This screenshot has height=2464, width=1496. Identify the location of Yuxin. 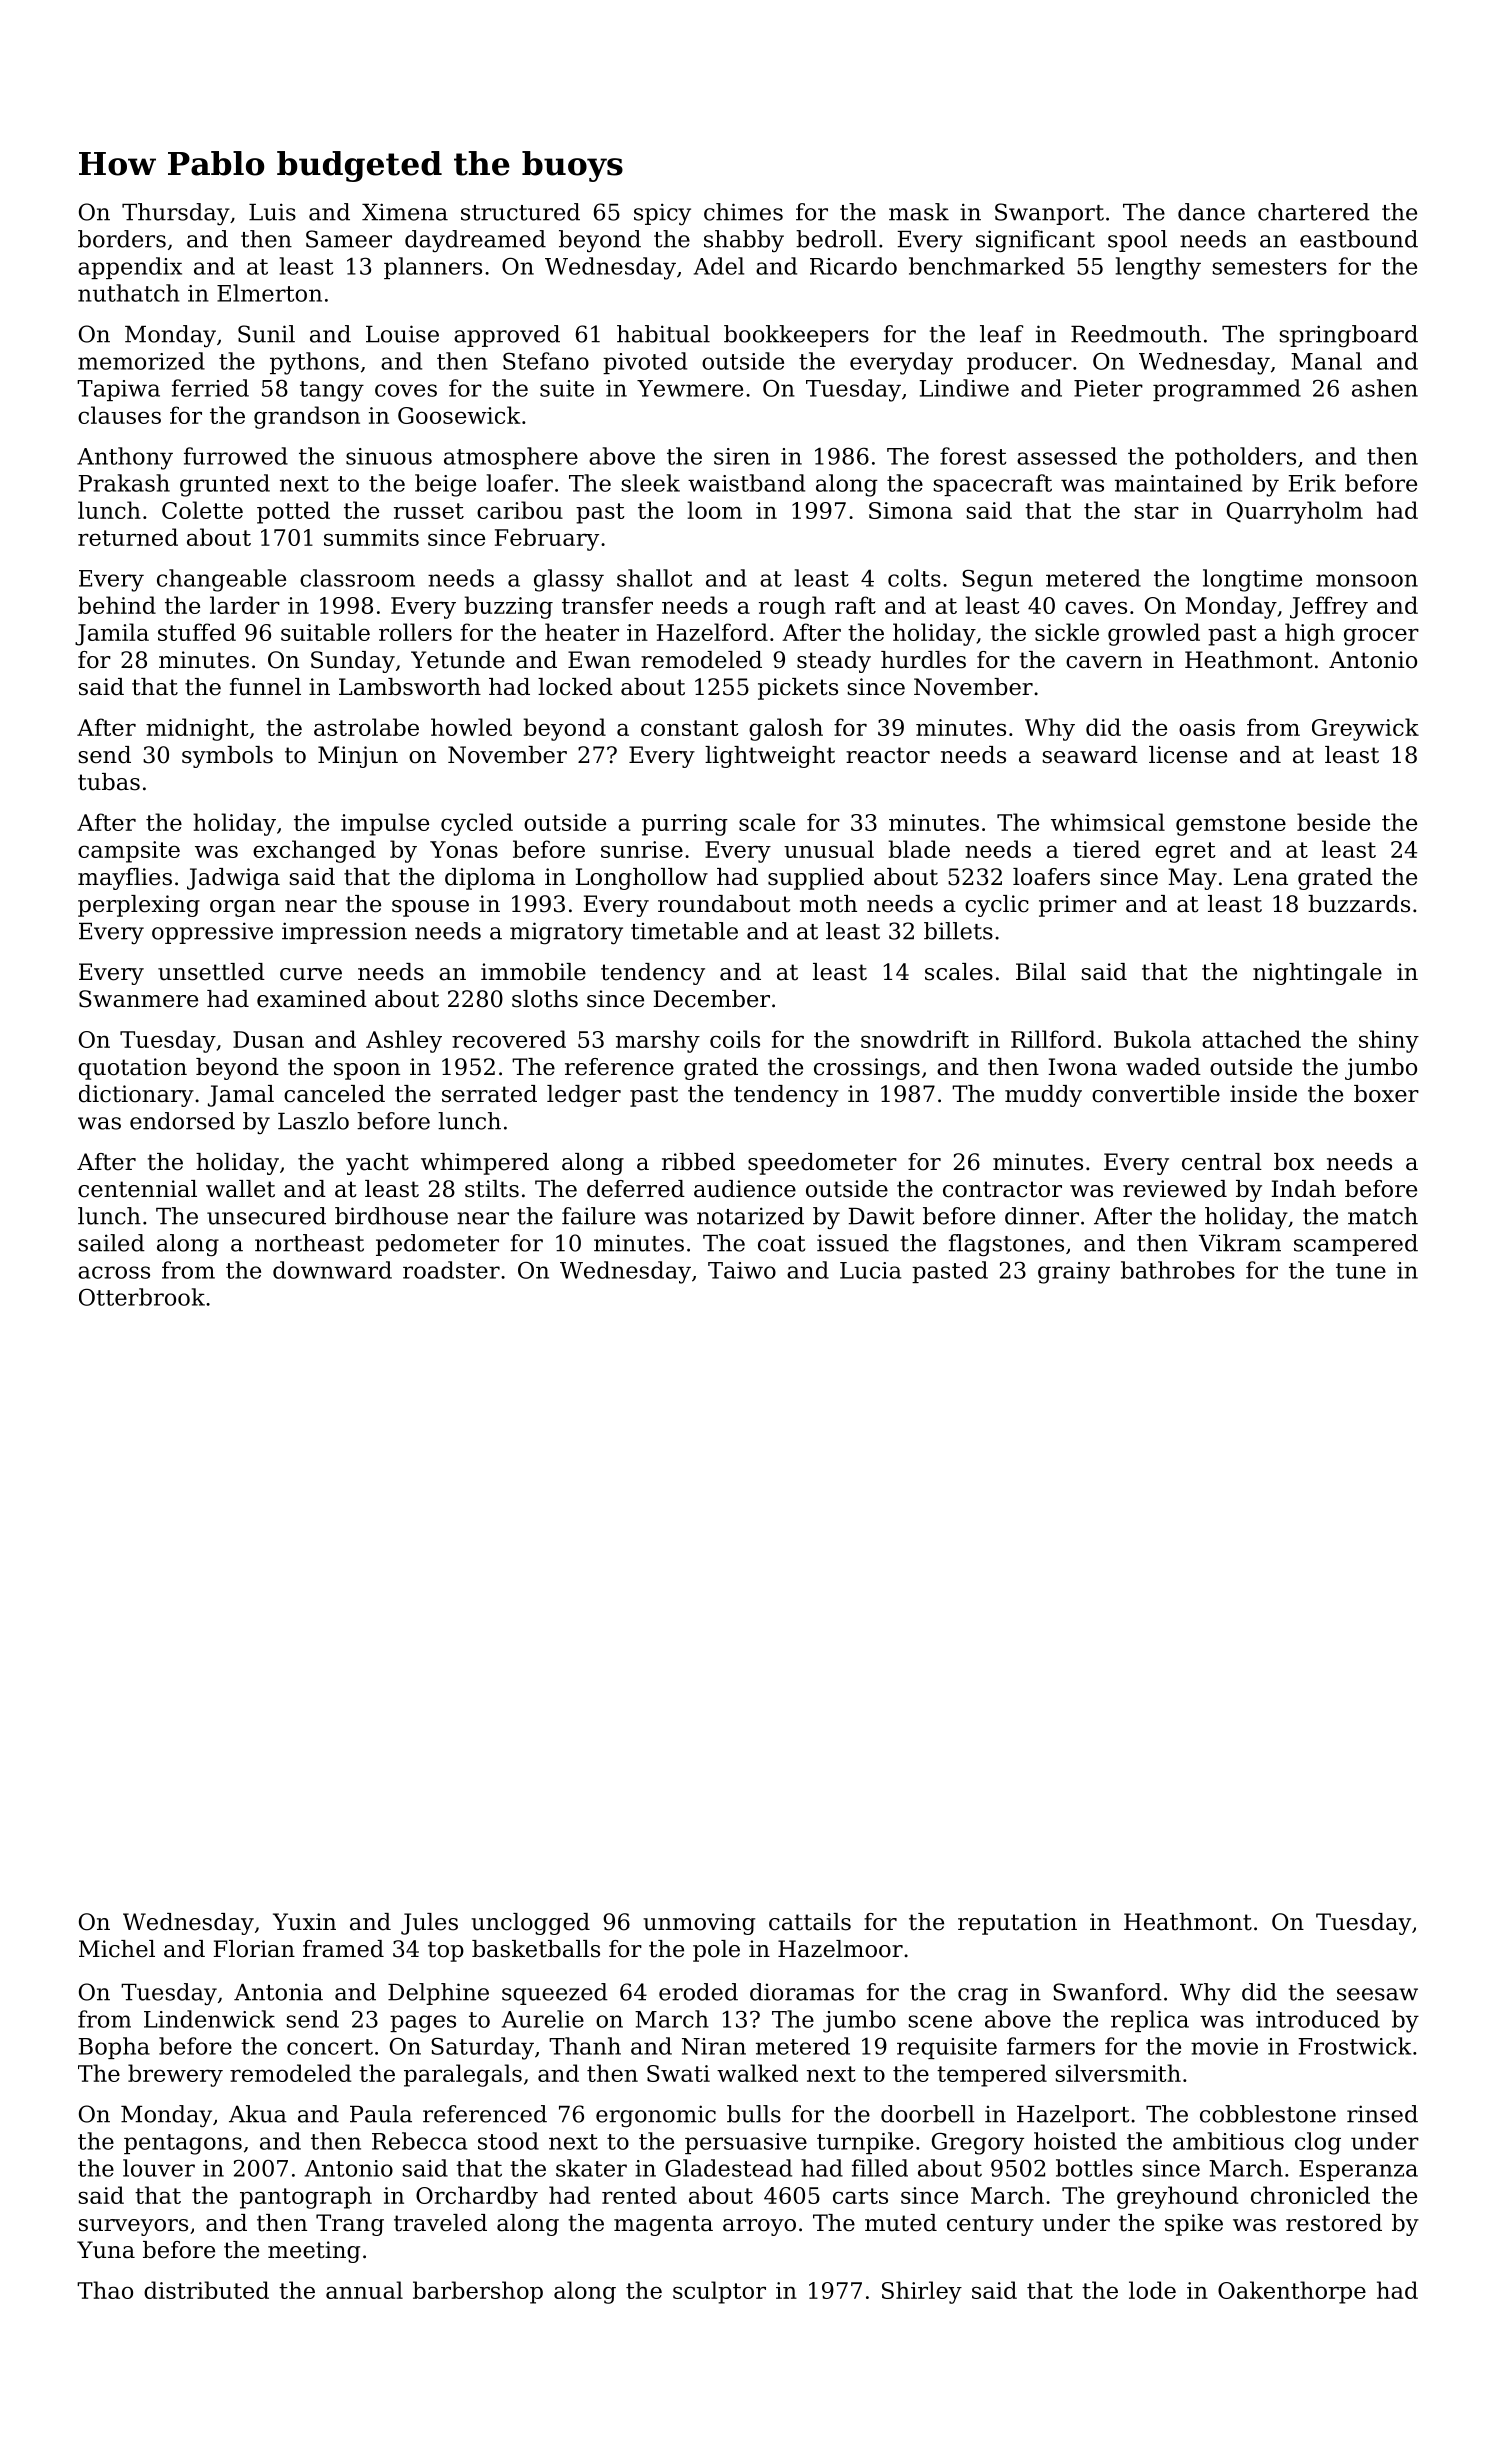
(304, 1922).
